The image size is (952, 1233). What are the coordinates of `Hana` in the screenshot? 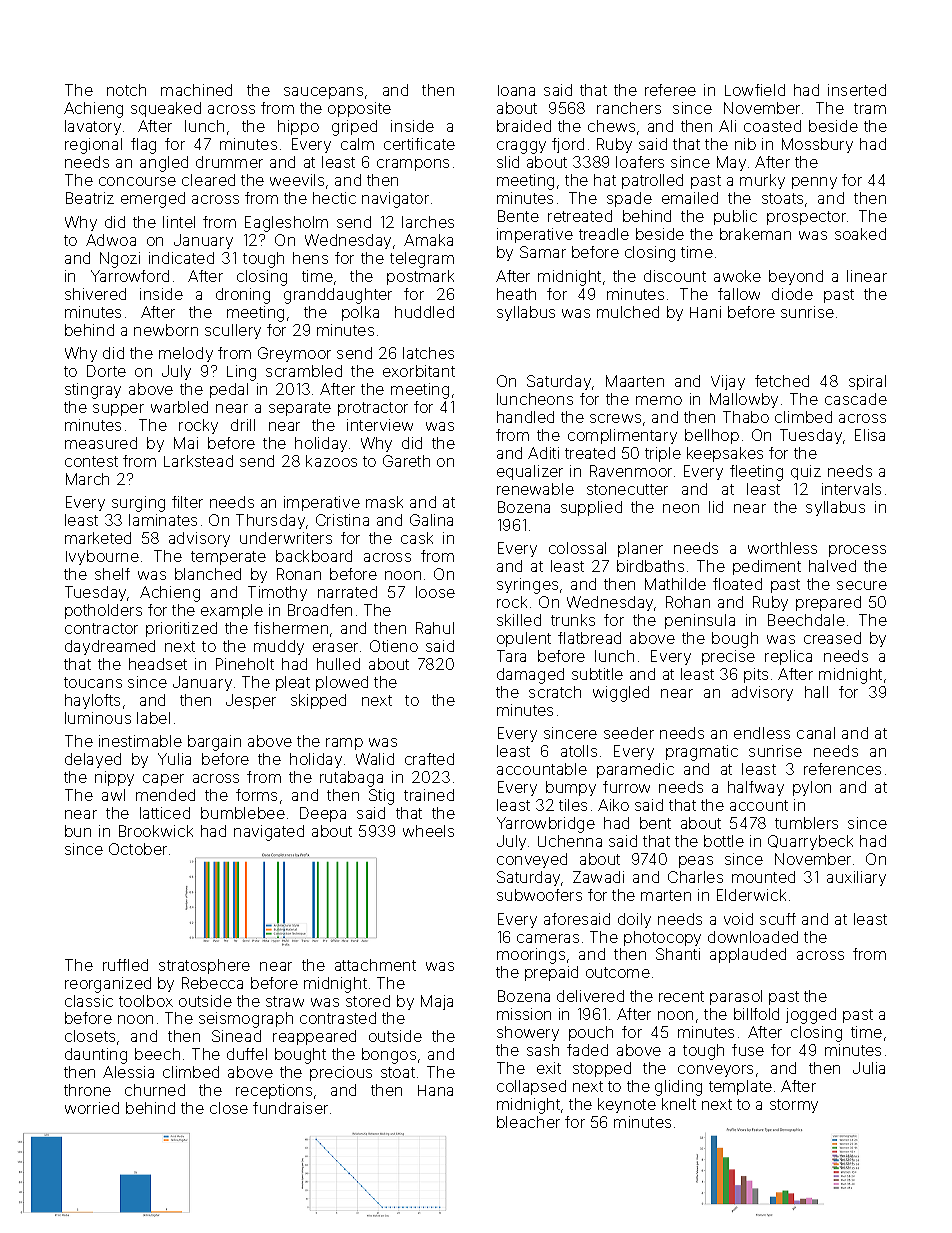 It's located at (435, 1090).
